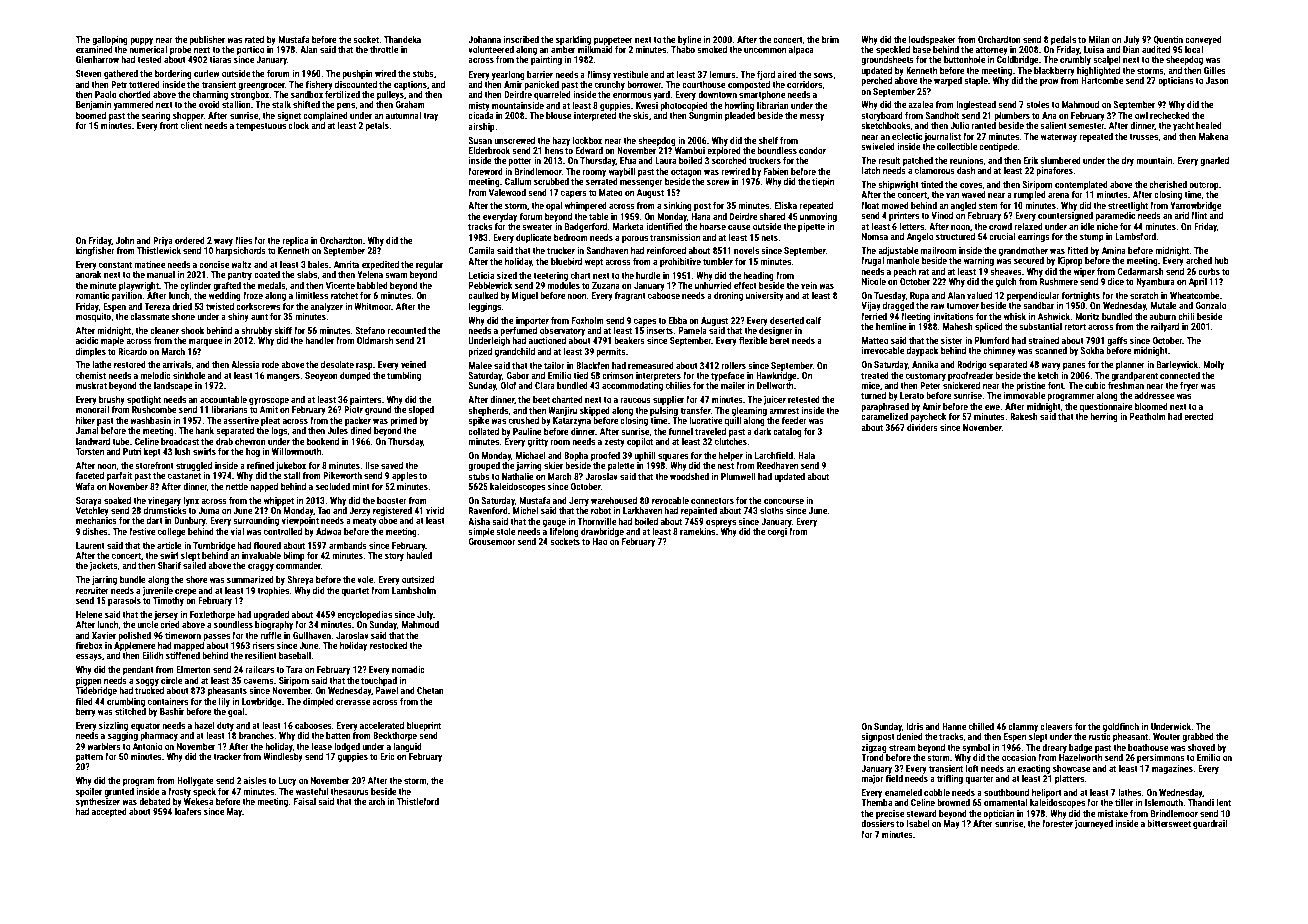 Image resolution: width=1308 pixels, height=924 pixels. What do you see at coordinates (953, 802) in the page?
I see `browned` at bounding box center [953, 802].
